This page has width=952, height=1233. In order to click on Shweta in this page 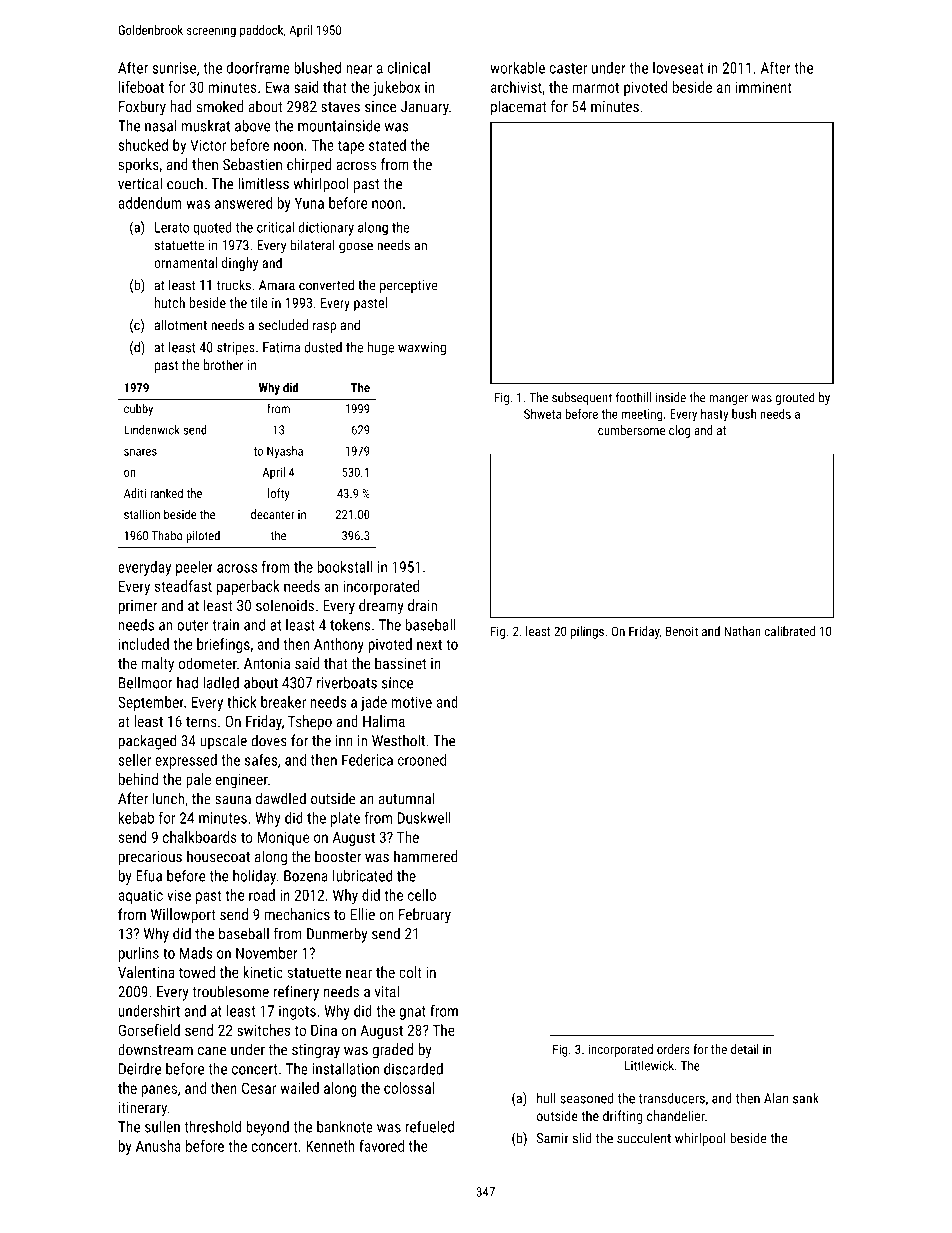, I will do `click(542, 414)`.
